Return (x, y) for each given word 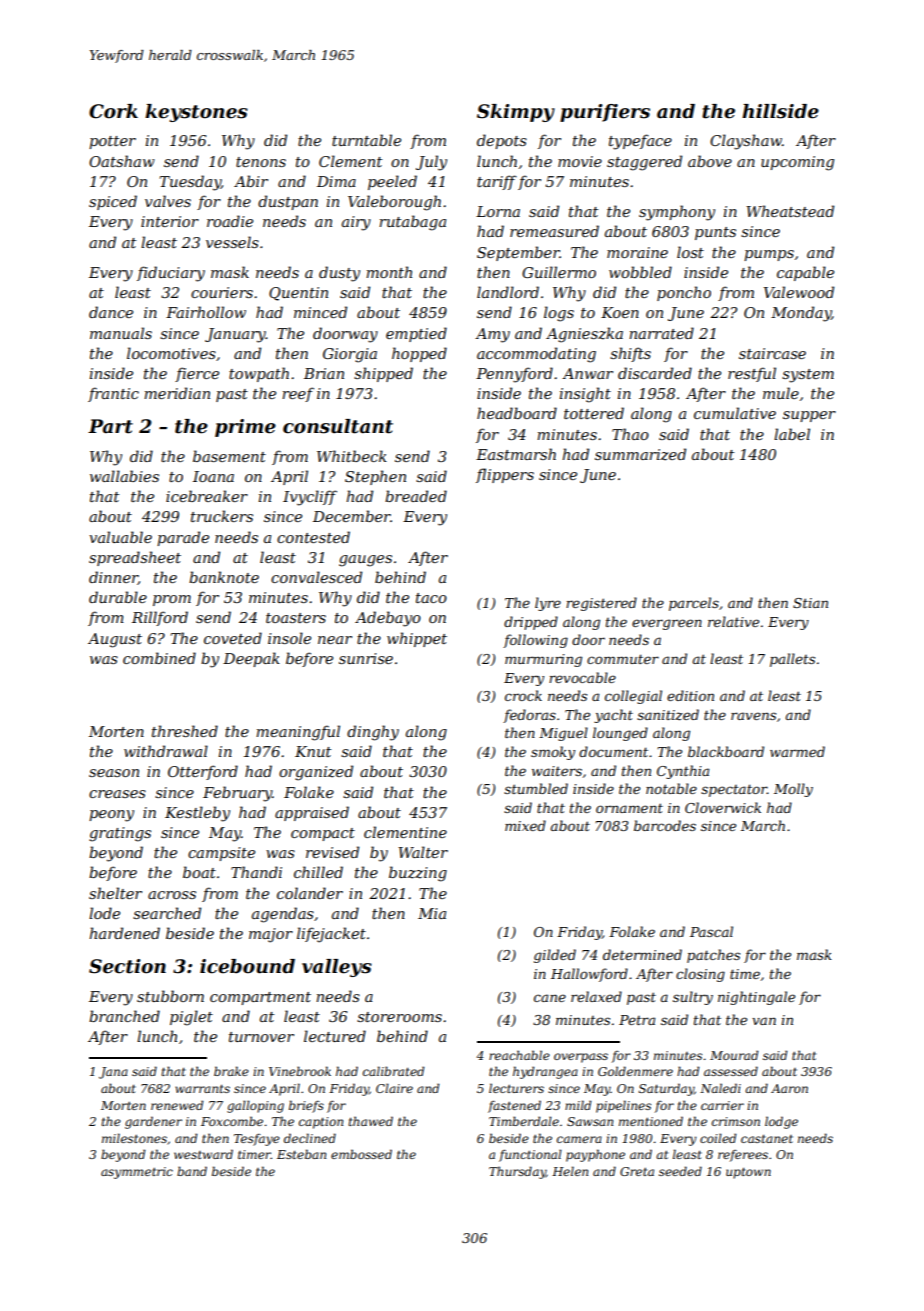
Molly (793, 790)
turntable (366, 140)
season (114, 773)
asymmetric (137, 1173)
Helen (570, 1171)
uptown (748, 1173)
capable (805, 273)
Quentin (298, 294)
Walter (423, 852)
